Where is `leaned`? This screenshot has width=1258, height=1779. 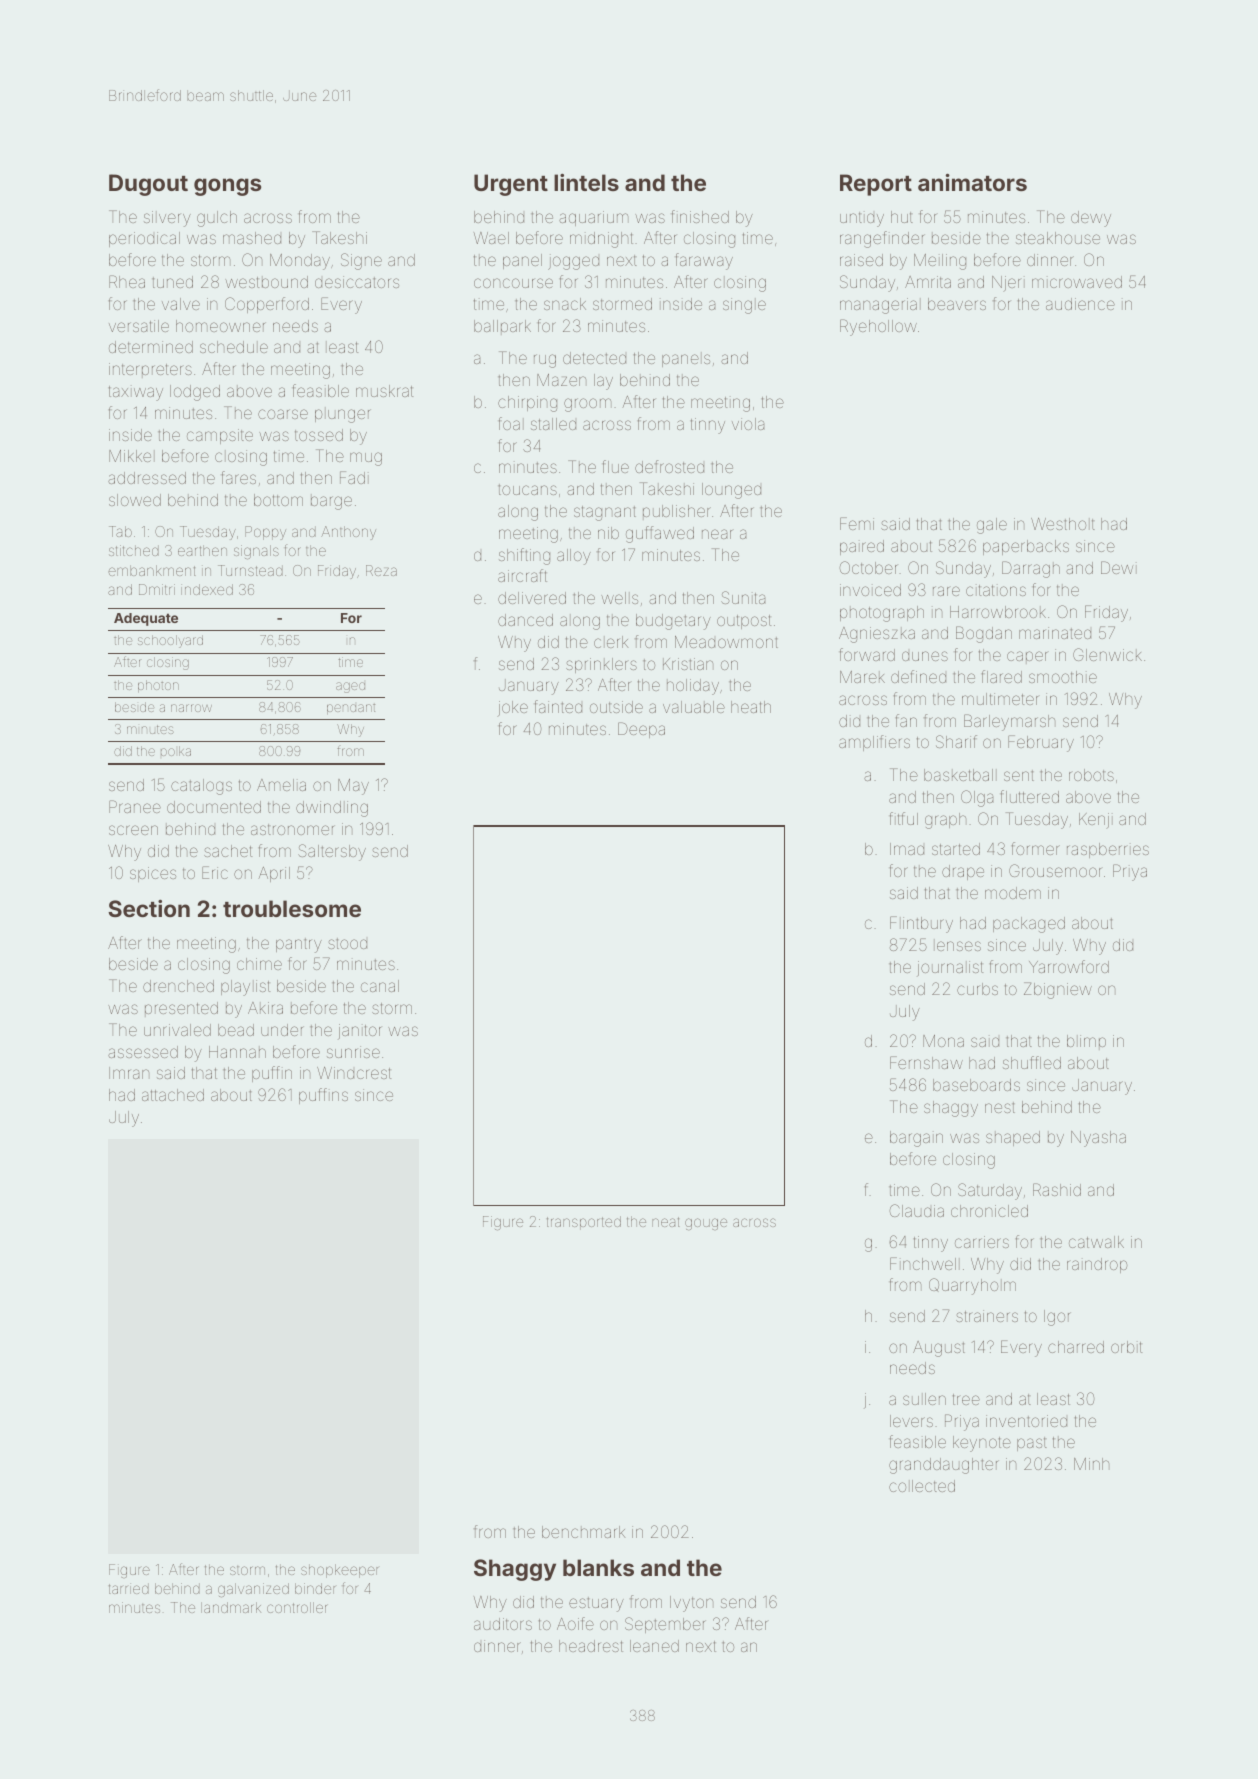
leaned is located at coordinates (654, 1646).
